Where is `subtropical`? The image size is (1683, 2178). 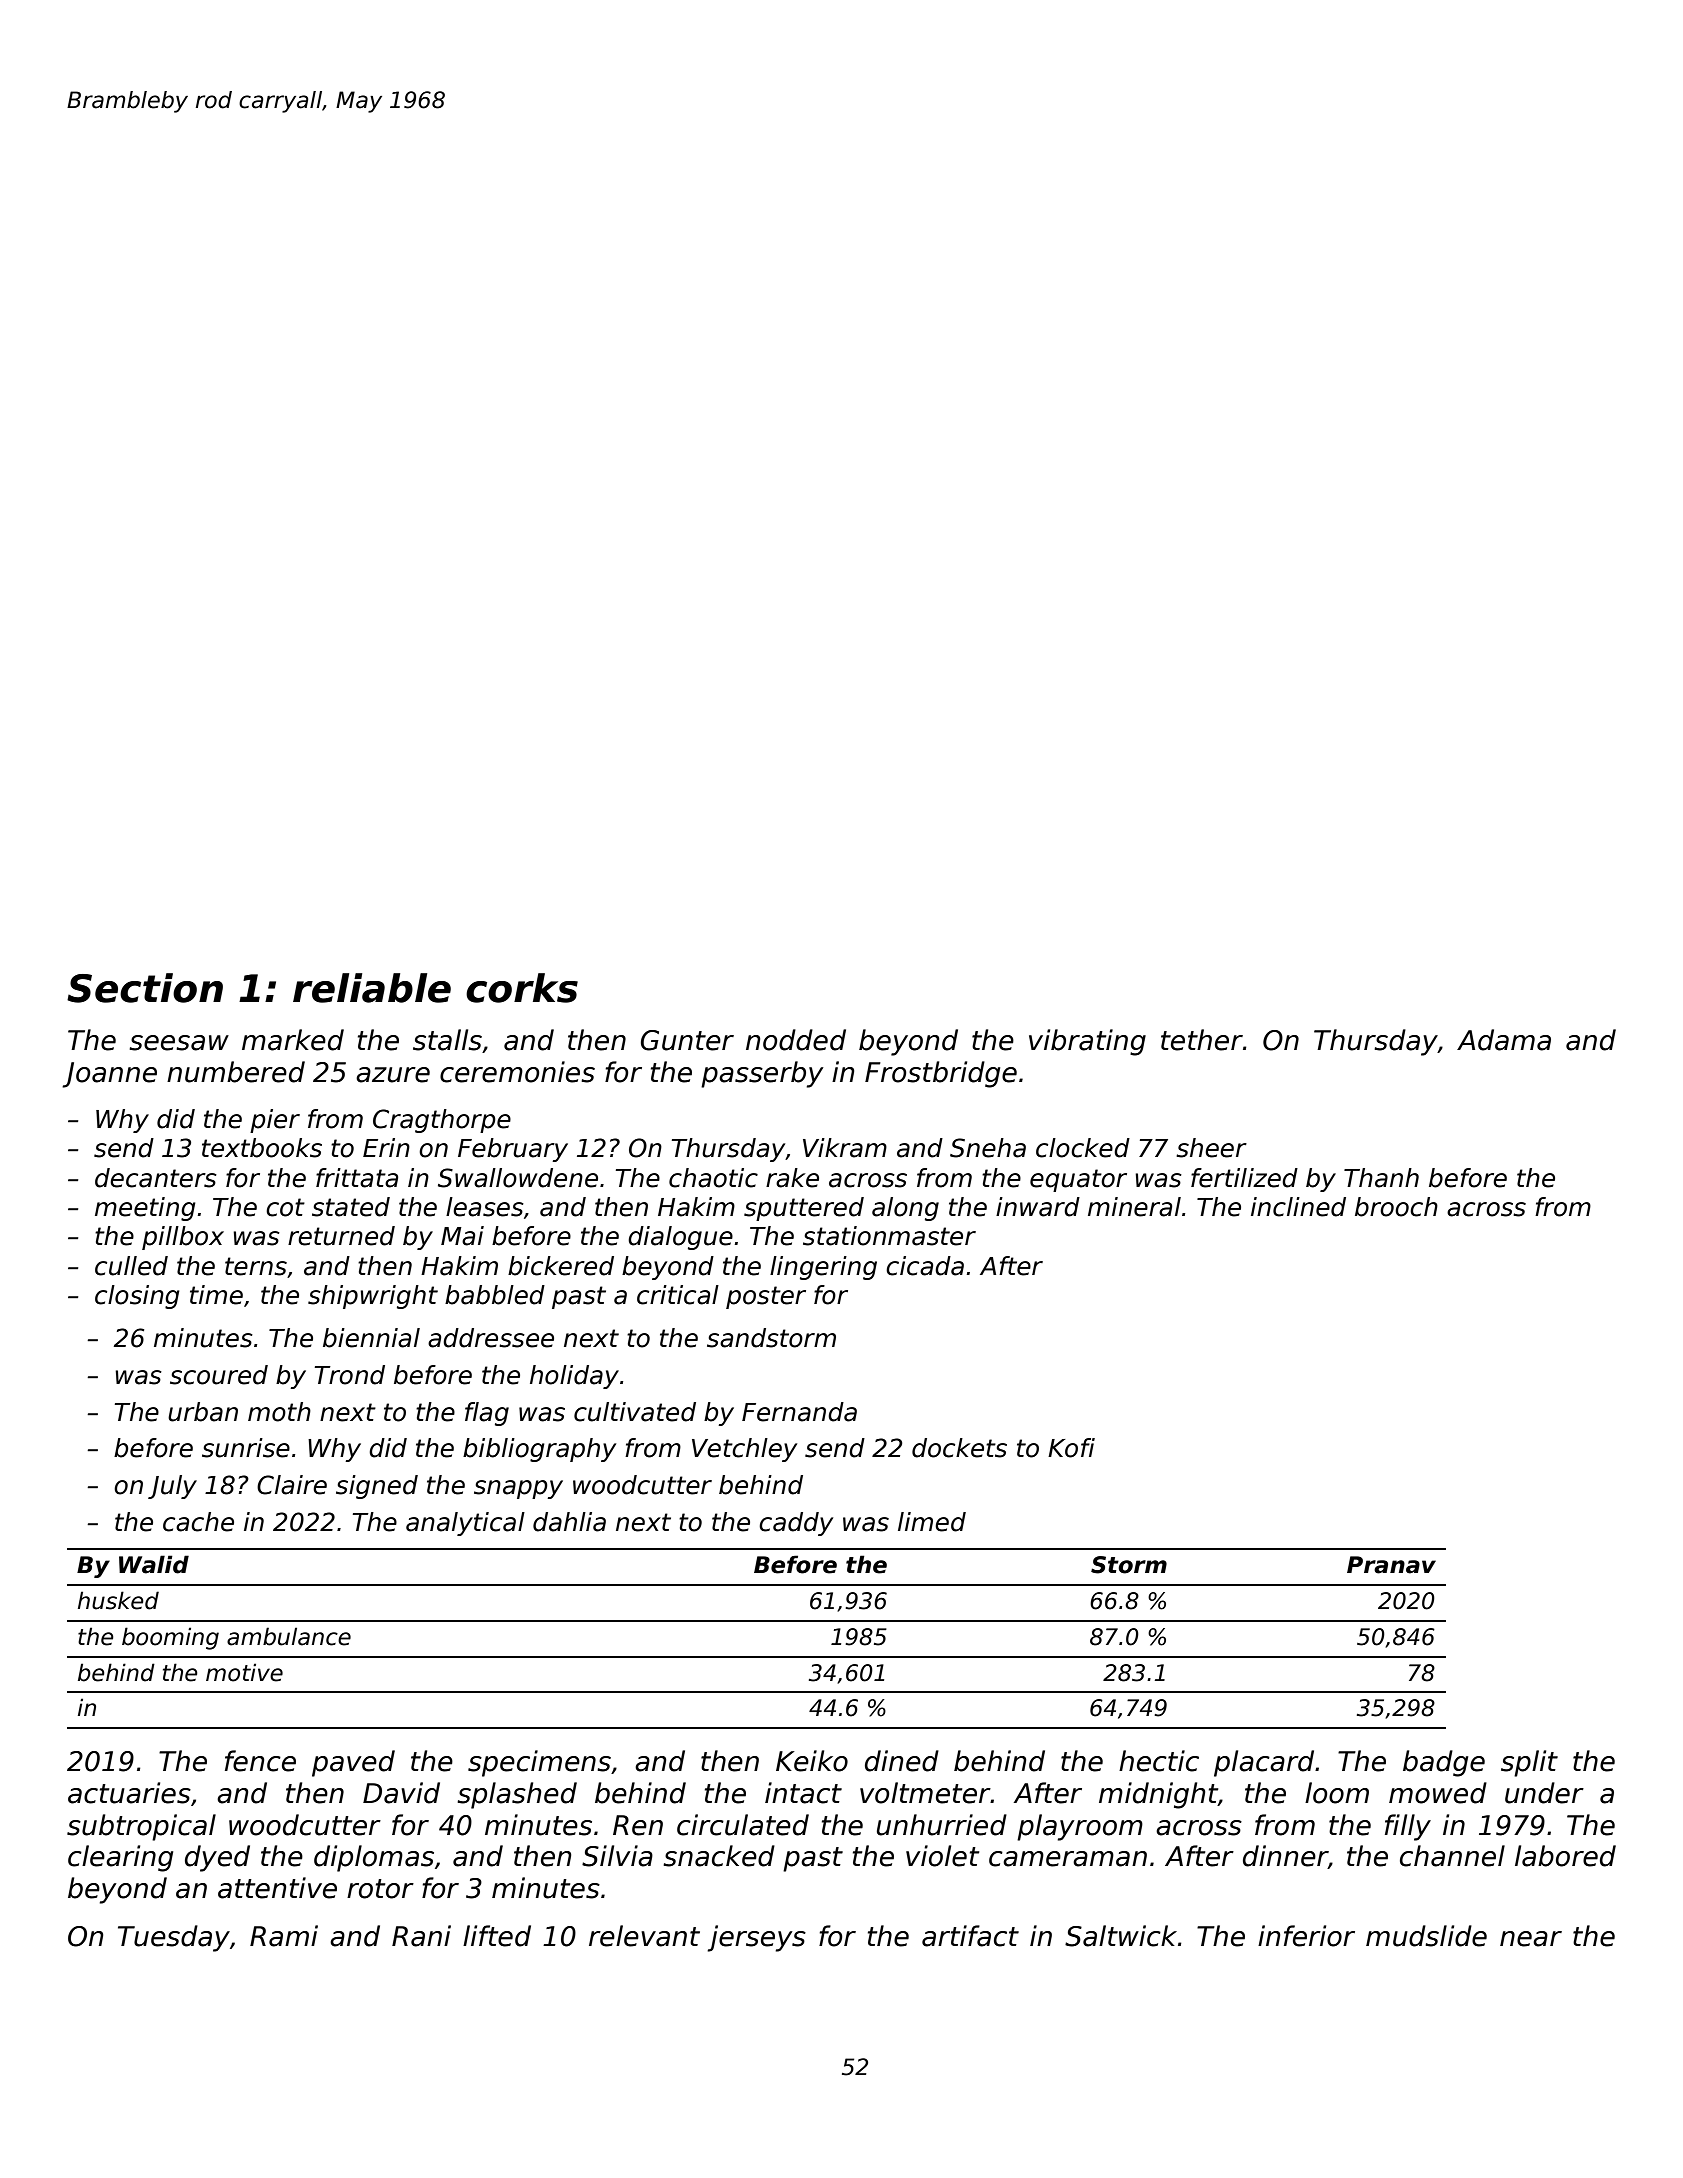 subtropical is located at coordinates (141, 1827).
